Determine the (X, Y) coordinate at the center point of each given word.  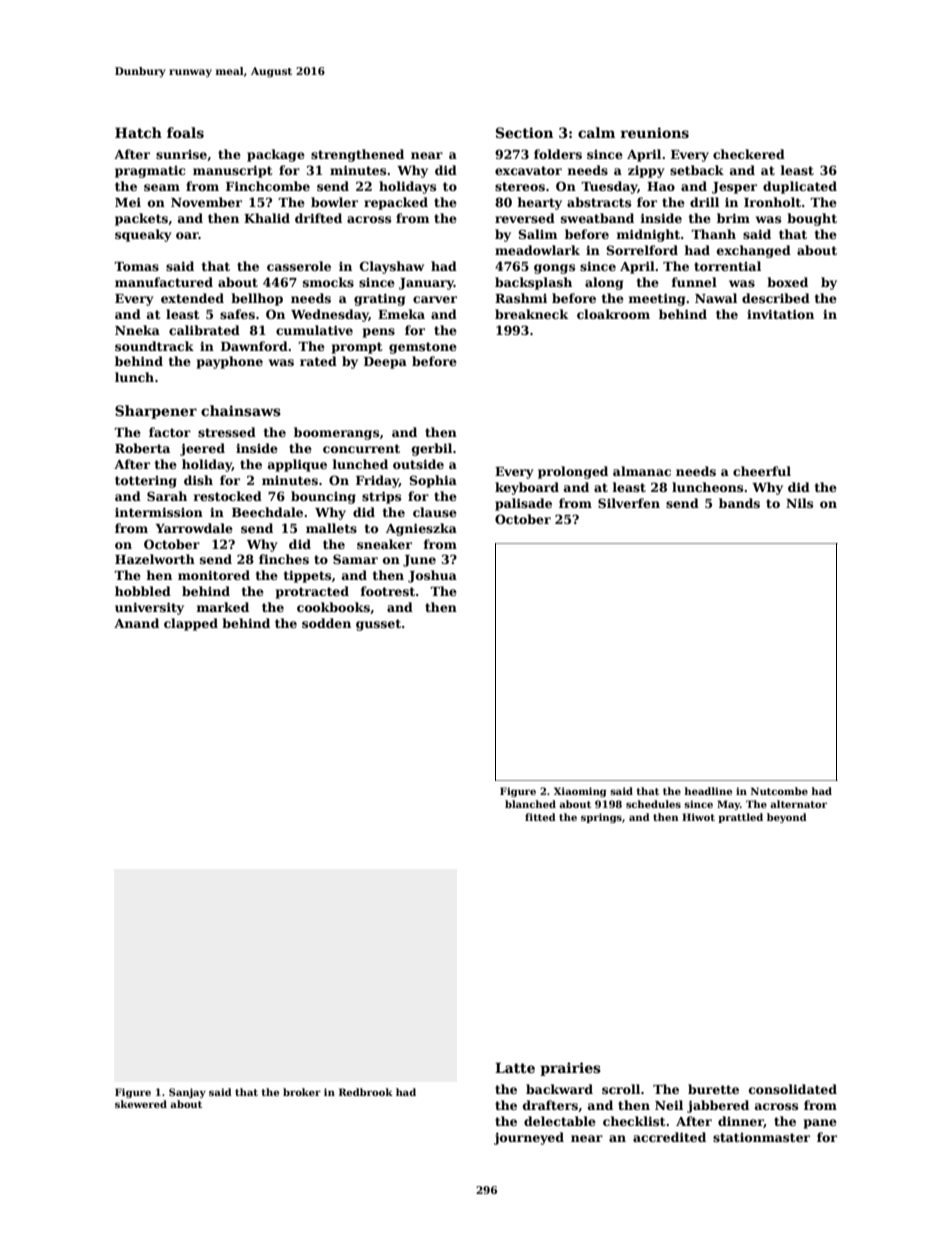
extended (192, 298)
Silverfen (629, 503)
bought (812, 219)
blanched (530, 804)
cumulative (314, 330)
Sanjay (187, 1093)
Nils (799, 503)
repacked (396, 203)
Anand (136, 623)
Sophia (433, 481)
